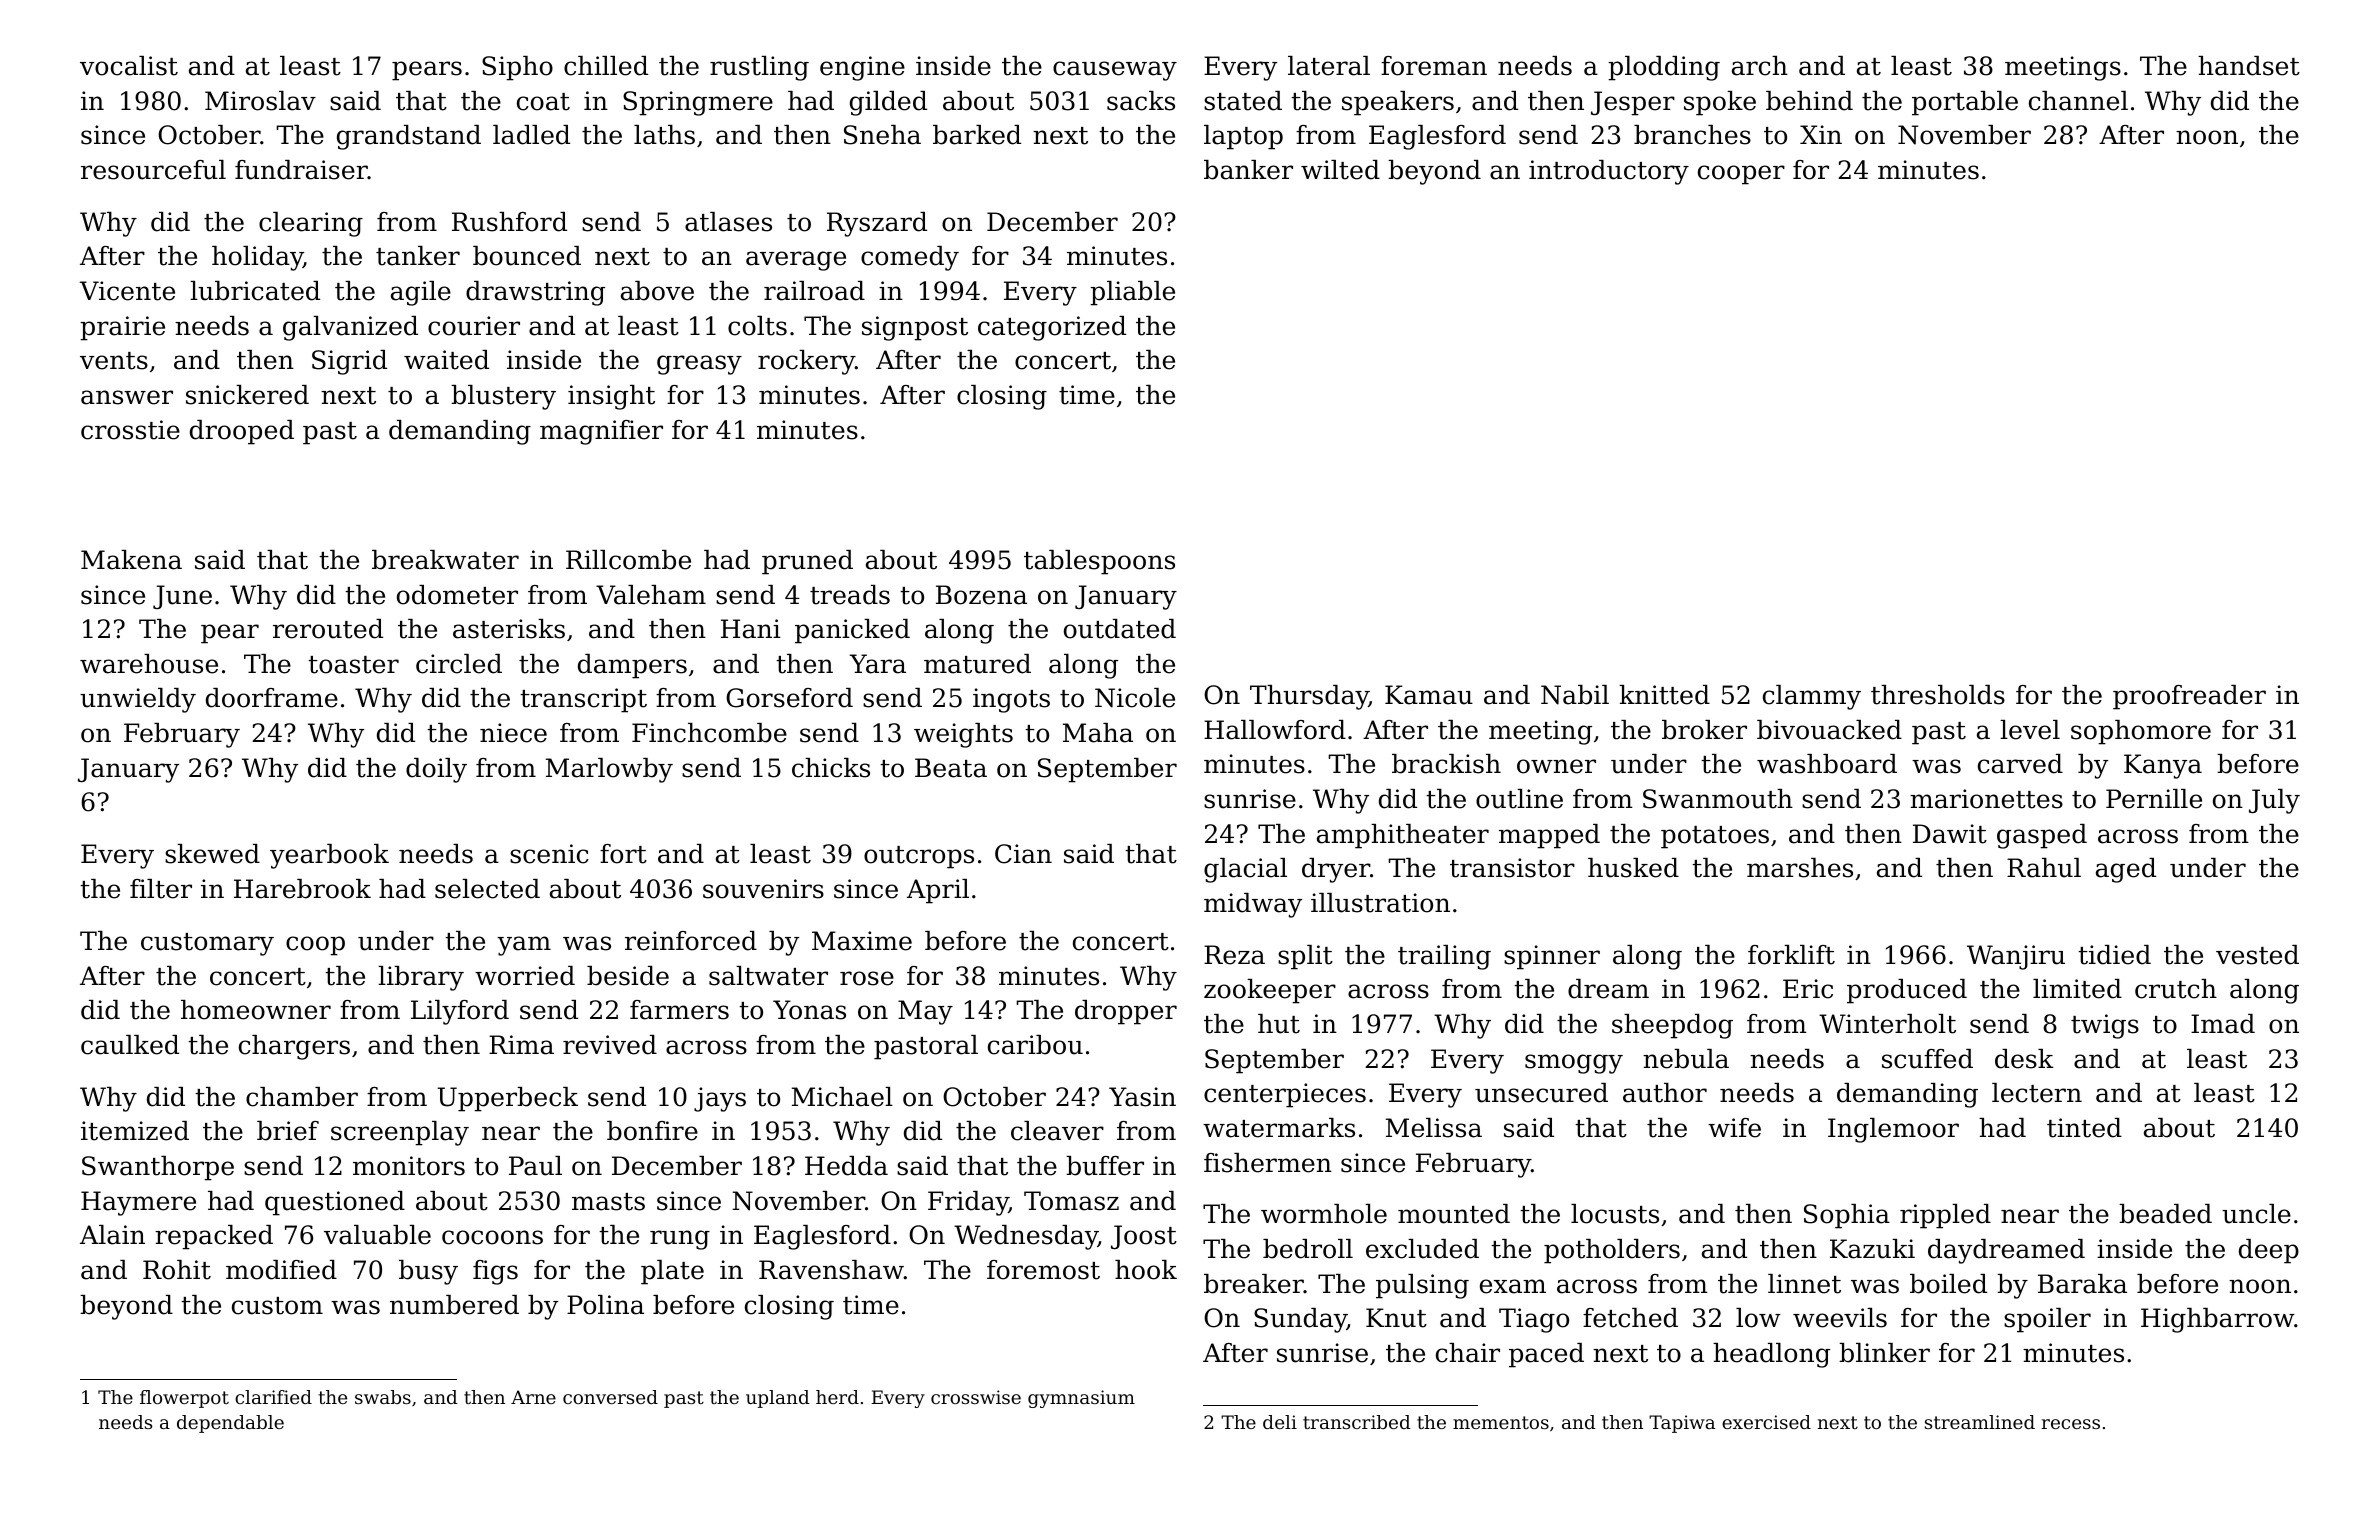 The image size is (2380, 1540). What do you see at coordinates (1011, 700) in the screenshot?
I see `ingots` at bounding box center [1011, 700].
